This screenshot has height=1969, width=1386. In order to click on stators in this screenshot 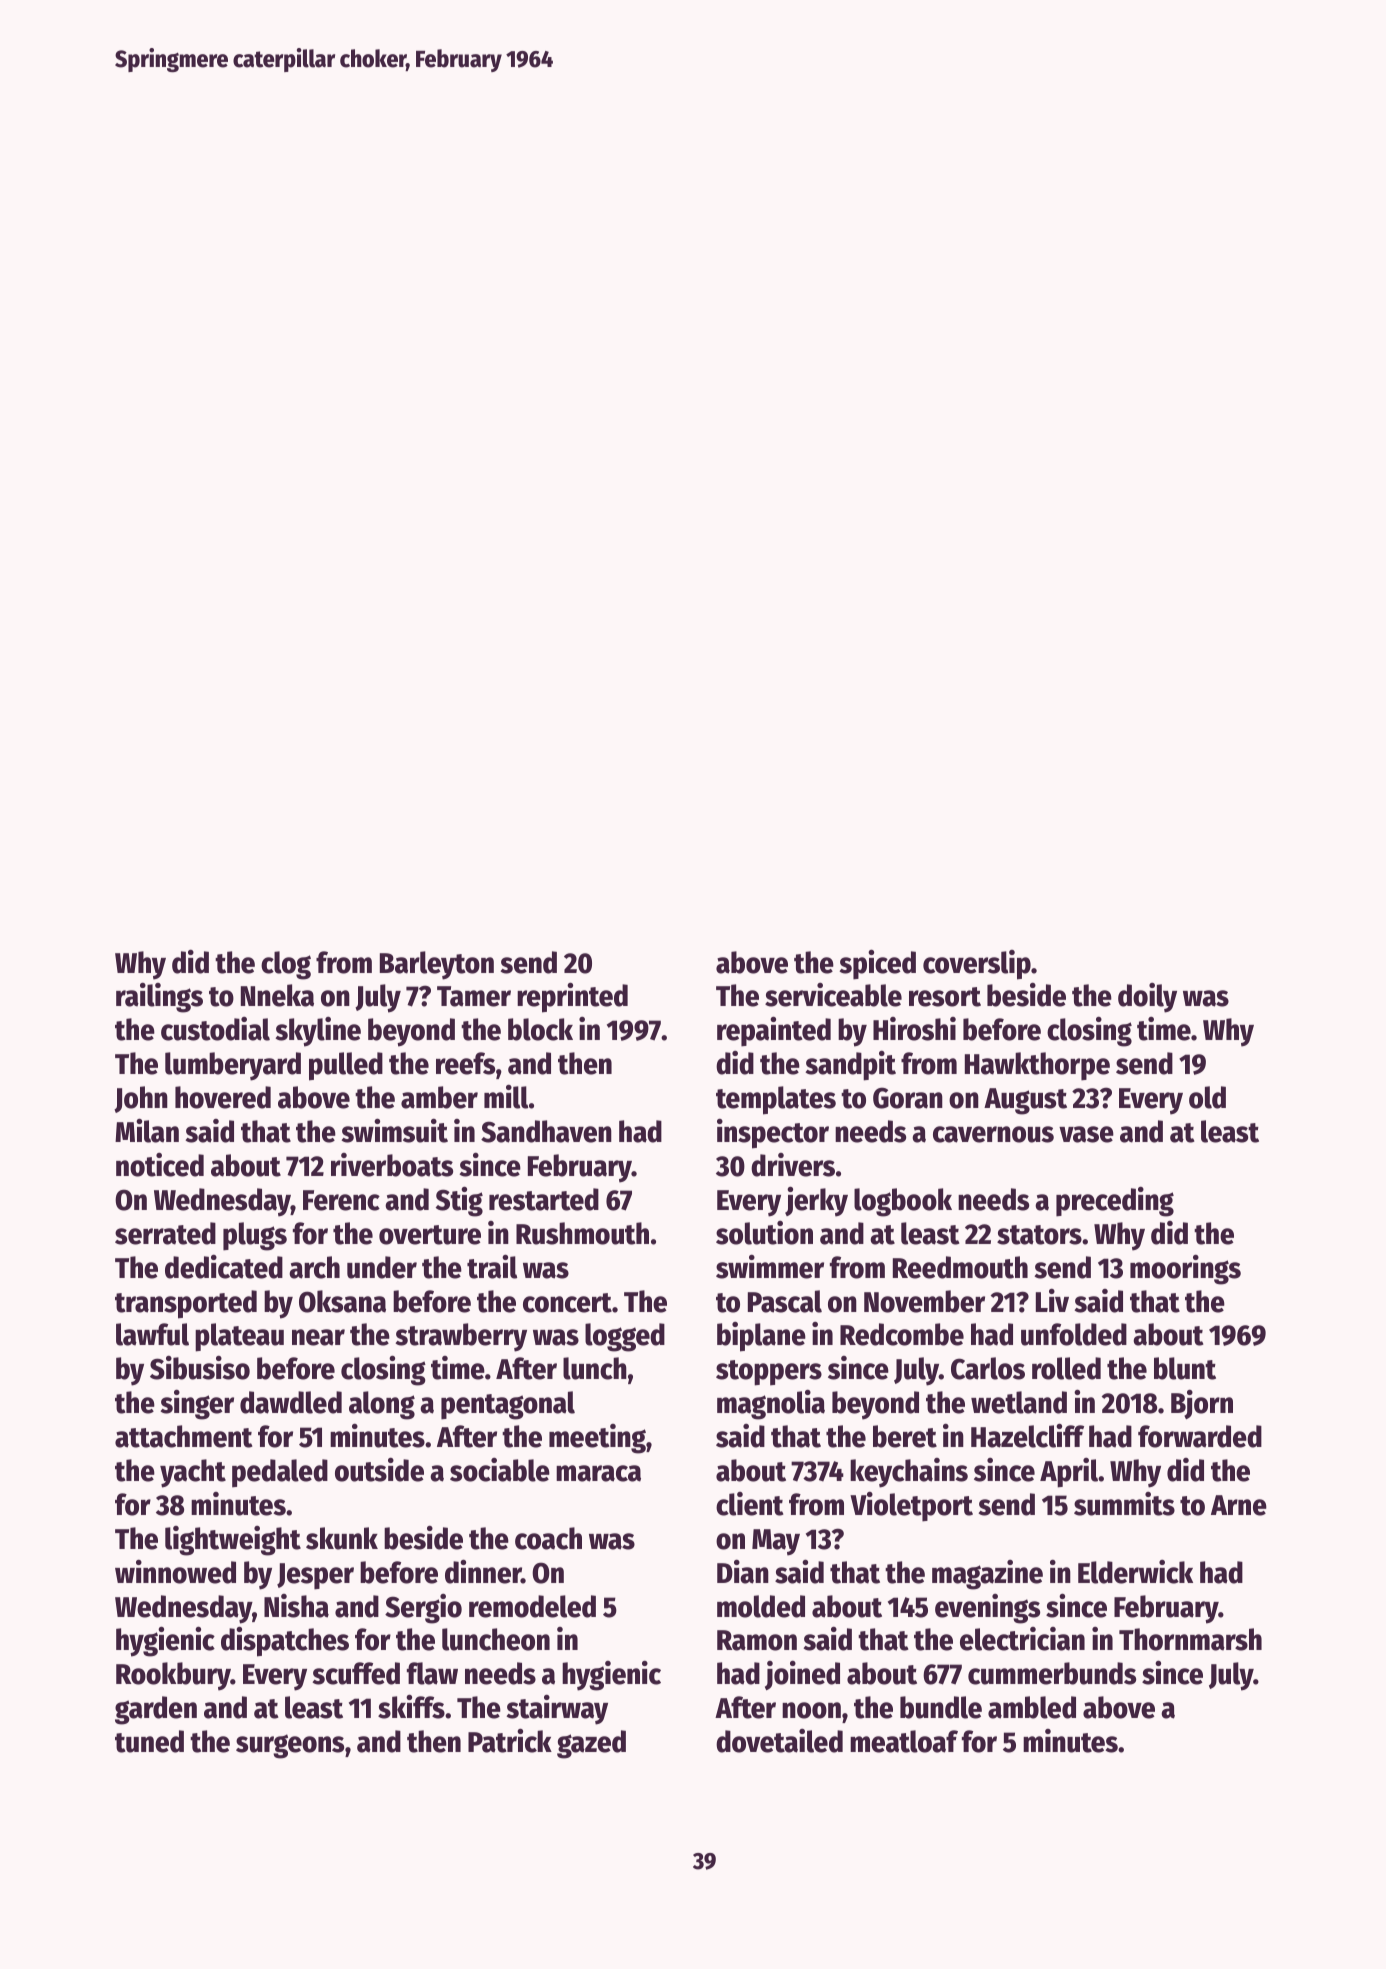, I will do `click(1039, 1235)`.
